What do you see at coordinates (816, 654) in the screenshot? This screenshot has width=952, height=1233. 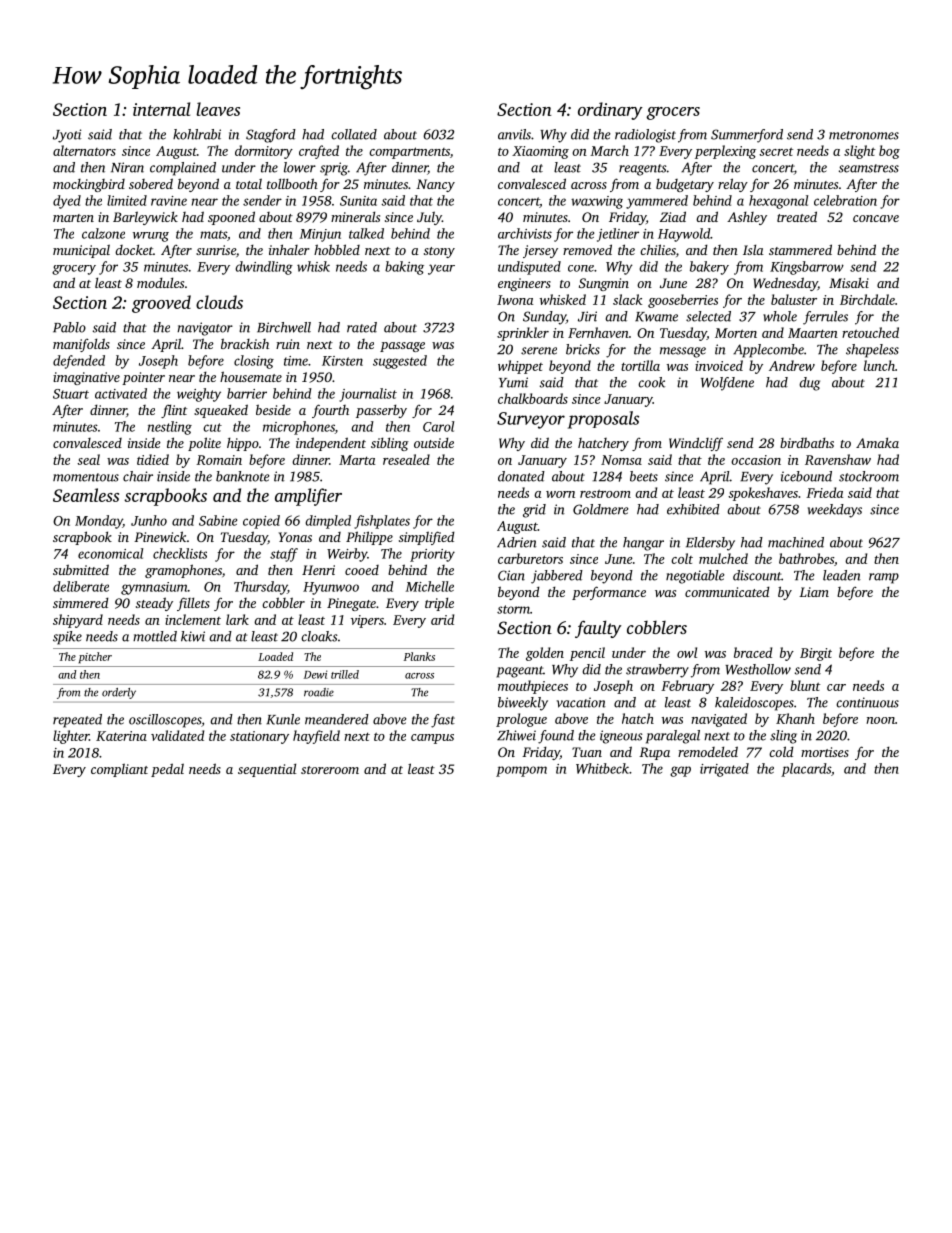 I see `Birgit` at bounding box center [816, 654].
